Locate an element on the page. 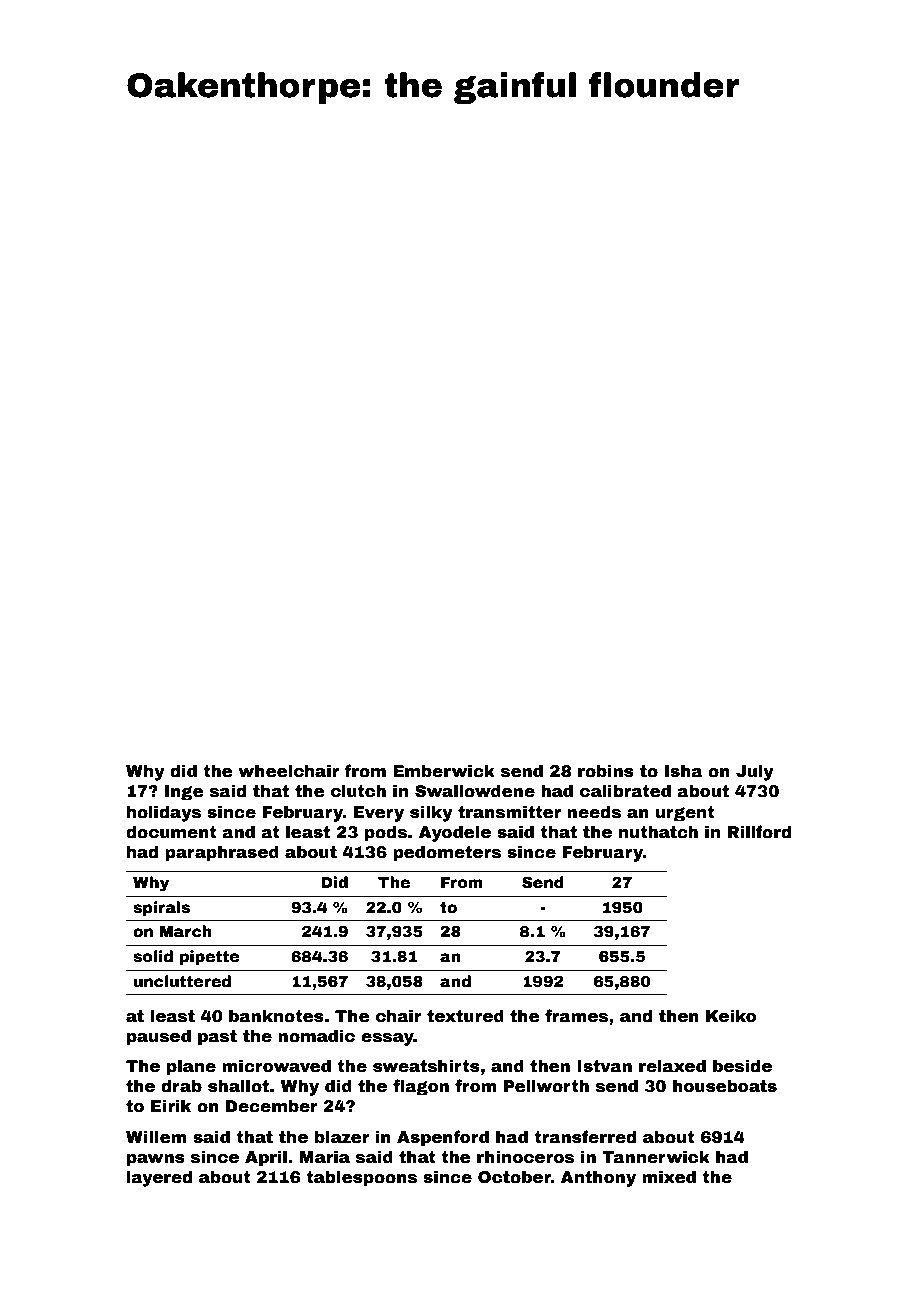 The width and height of the document is (924, 1314). Swallowdene is located at coordinates (475, 791).
